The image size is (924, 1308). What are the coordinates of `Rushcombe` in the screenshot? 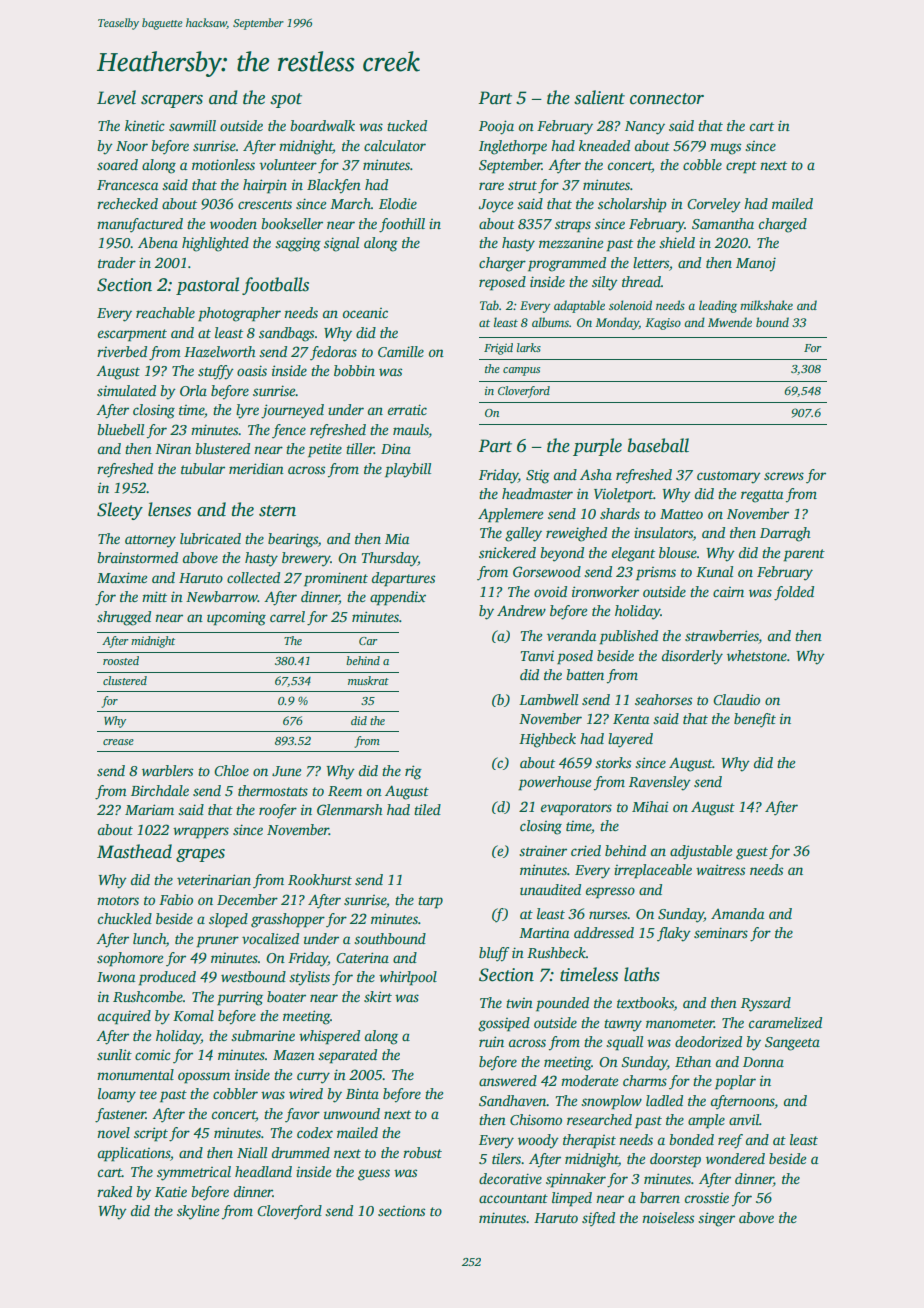 It's located at (148, 996).
